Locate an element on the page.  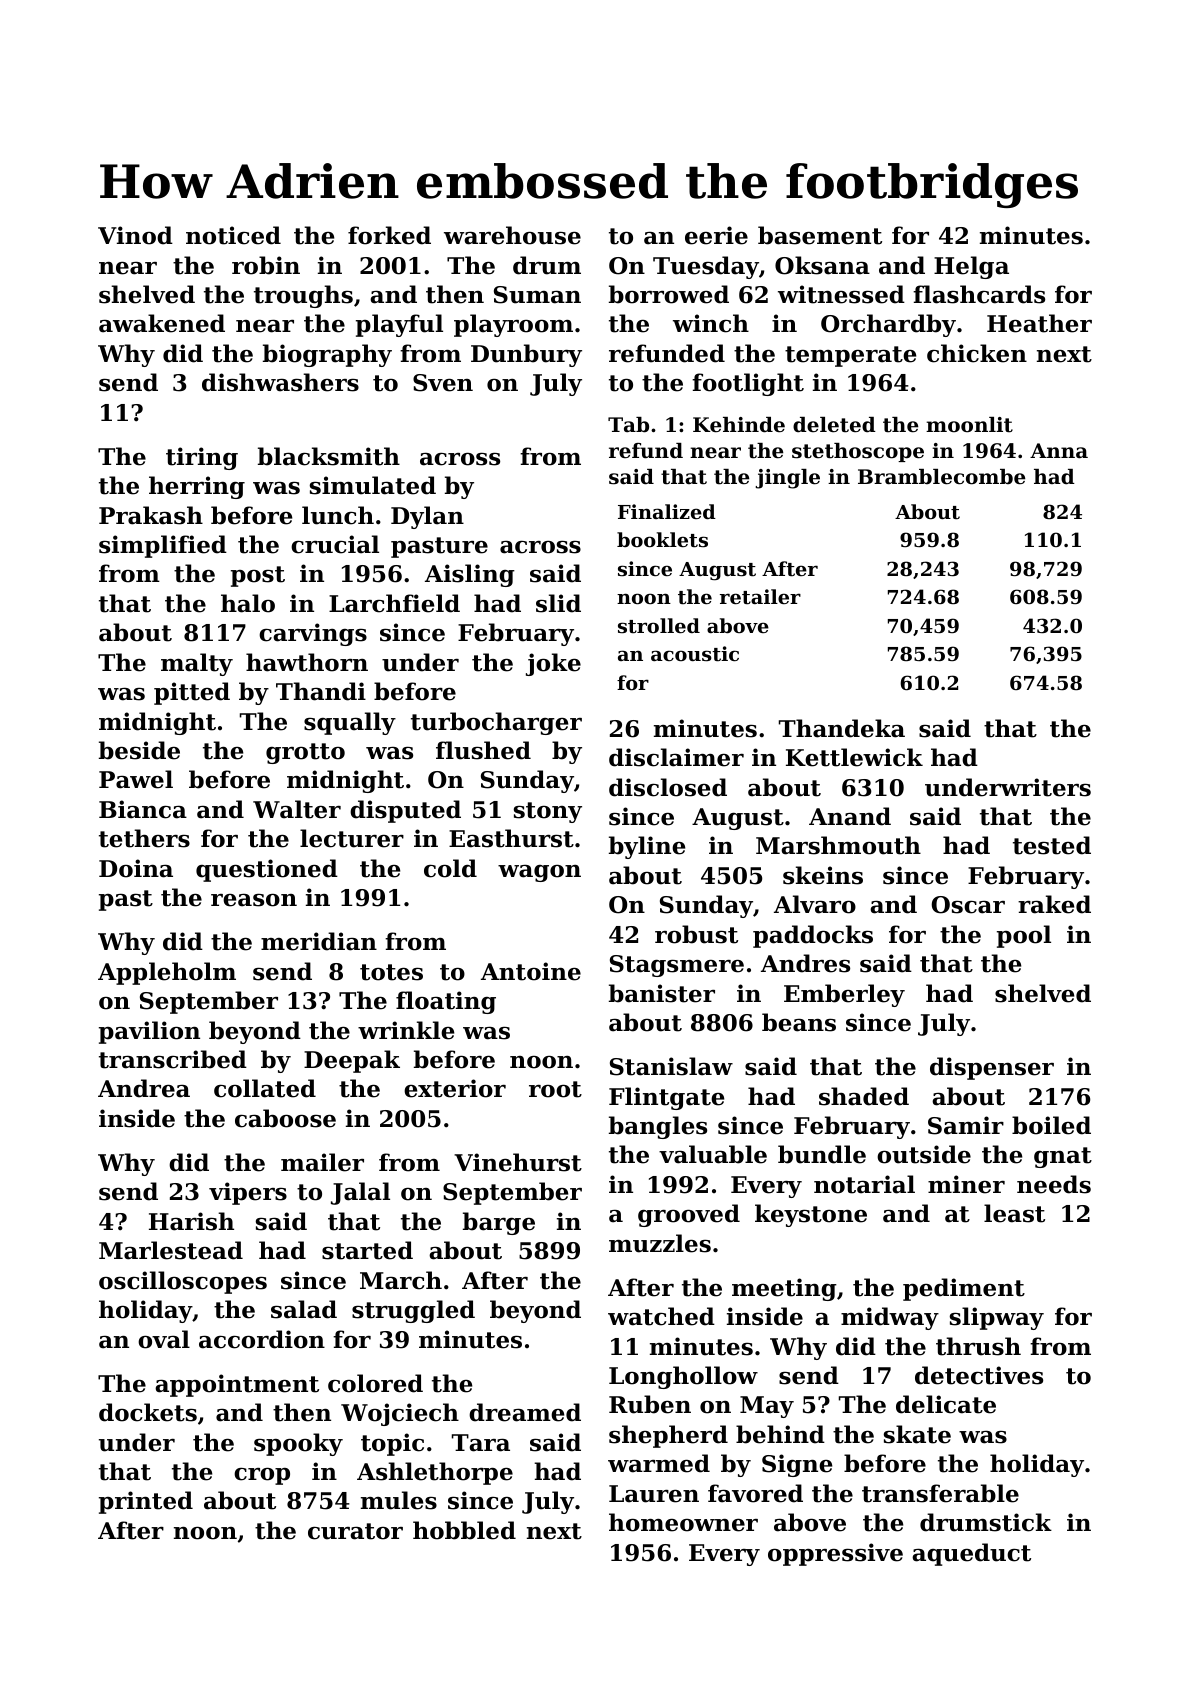
Stanislaw is located at coordinates (671, 1066).
